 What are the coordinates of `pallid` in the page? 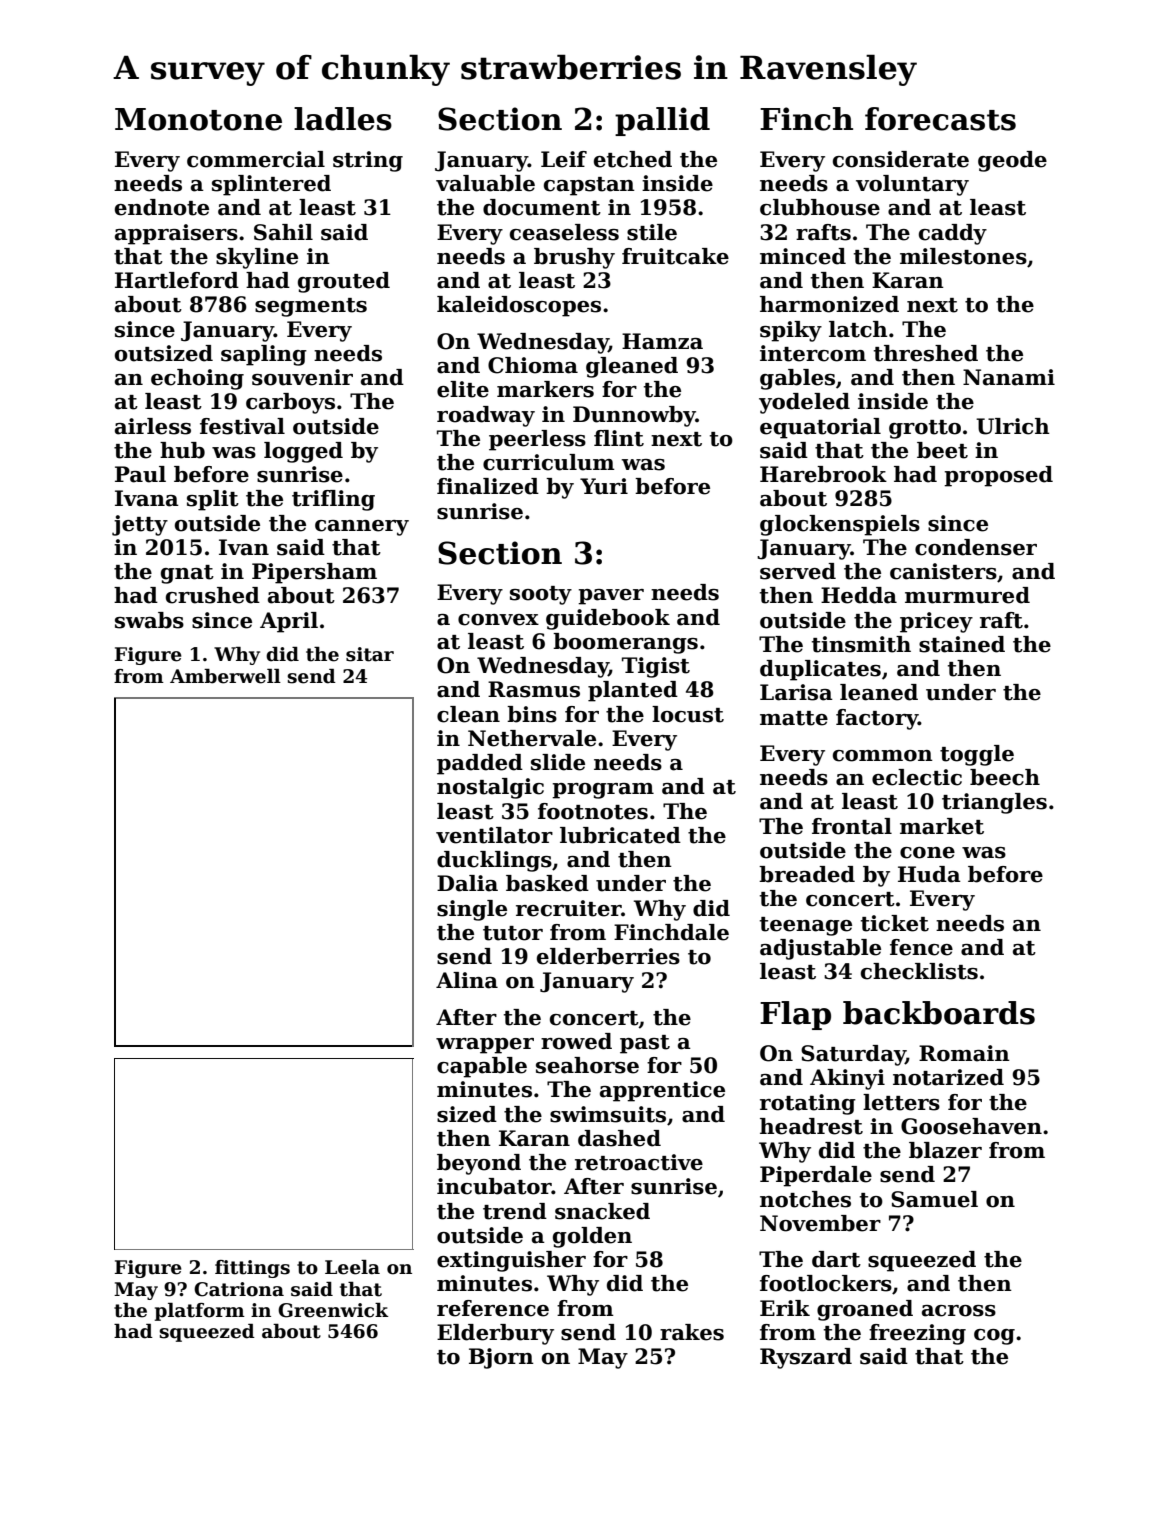 It's located at (662, 121).
